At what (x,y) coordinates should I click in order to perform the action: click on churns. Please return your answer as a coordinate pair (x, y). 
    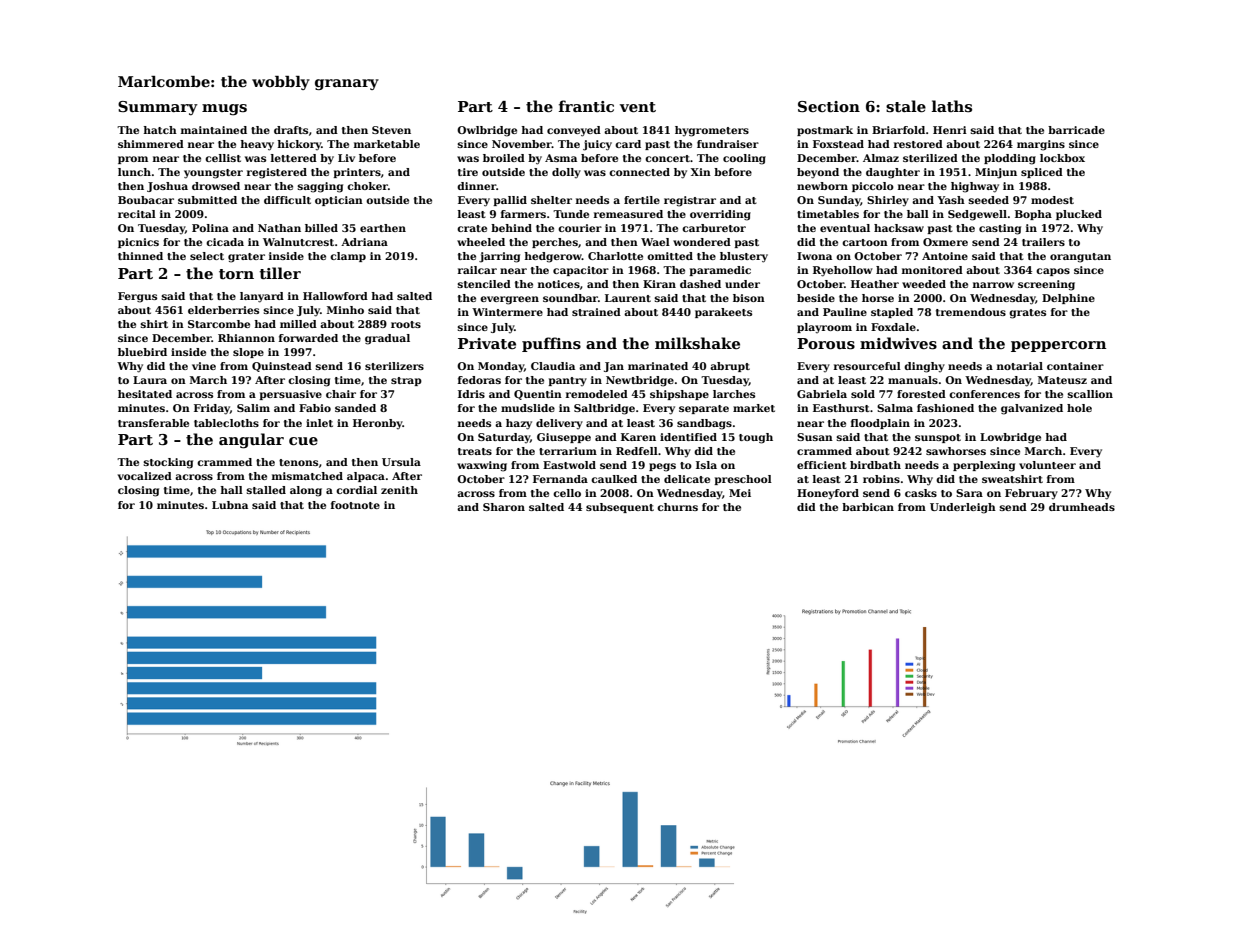
    Looking at the image, I should click on (677, 507).
